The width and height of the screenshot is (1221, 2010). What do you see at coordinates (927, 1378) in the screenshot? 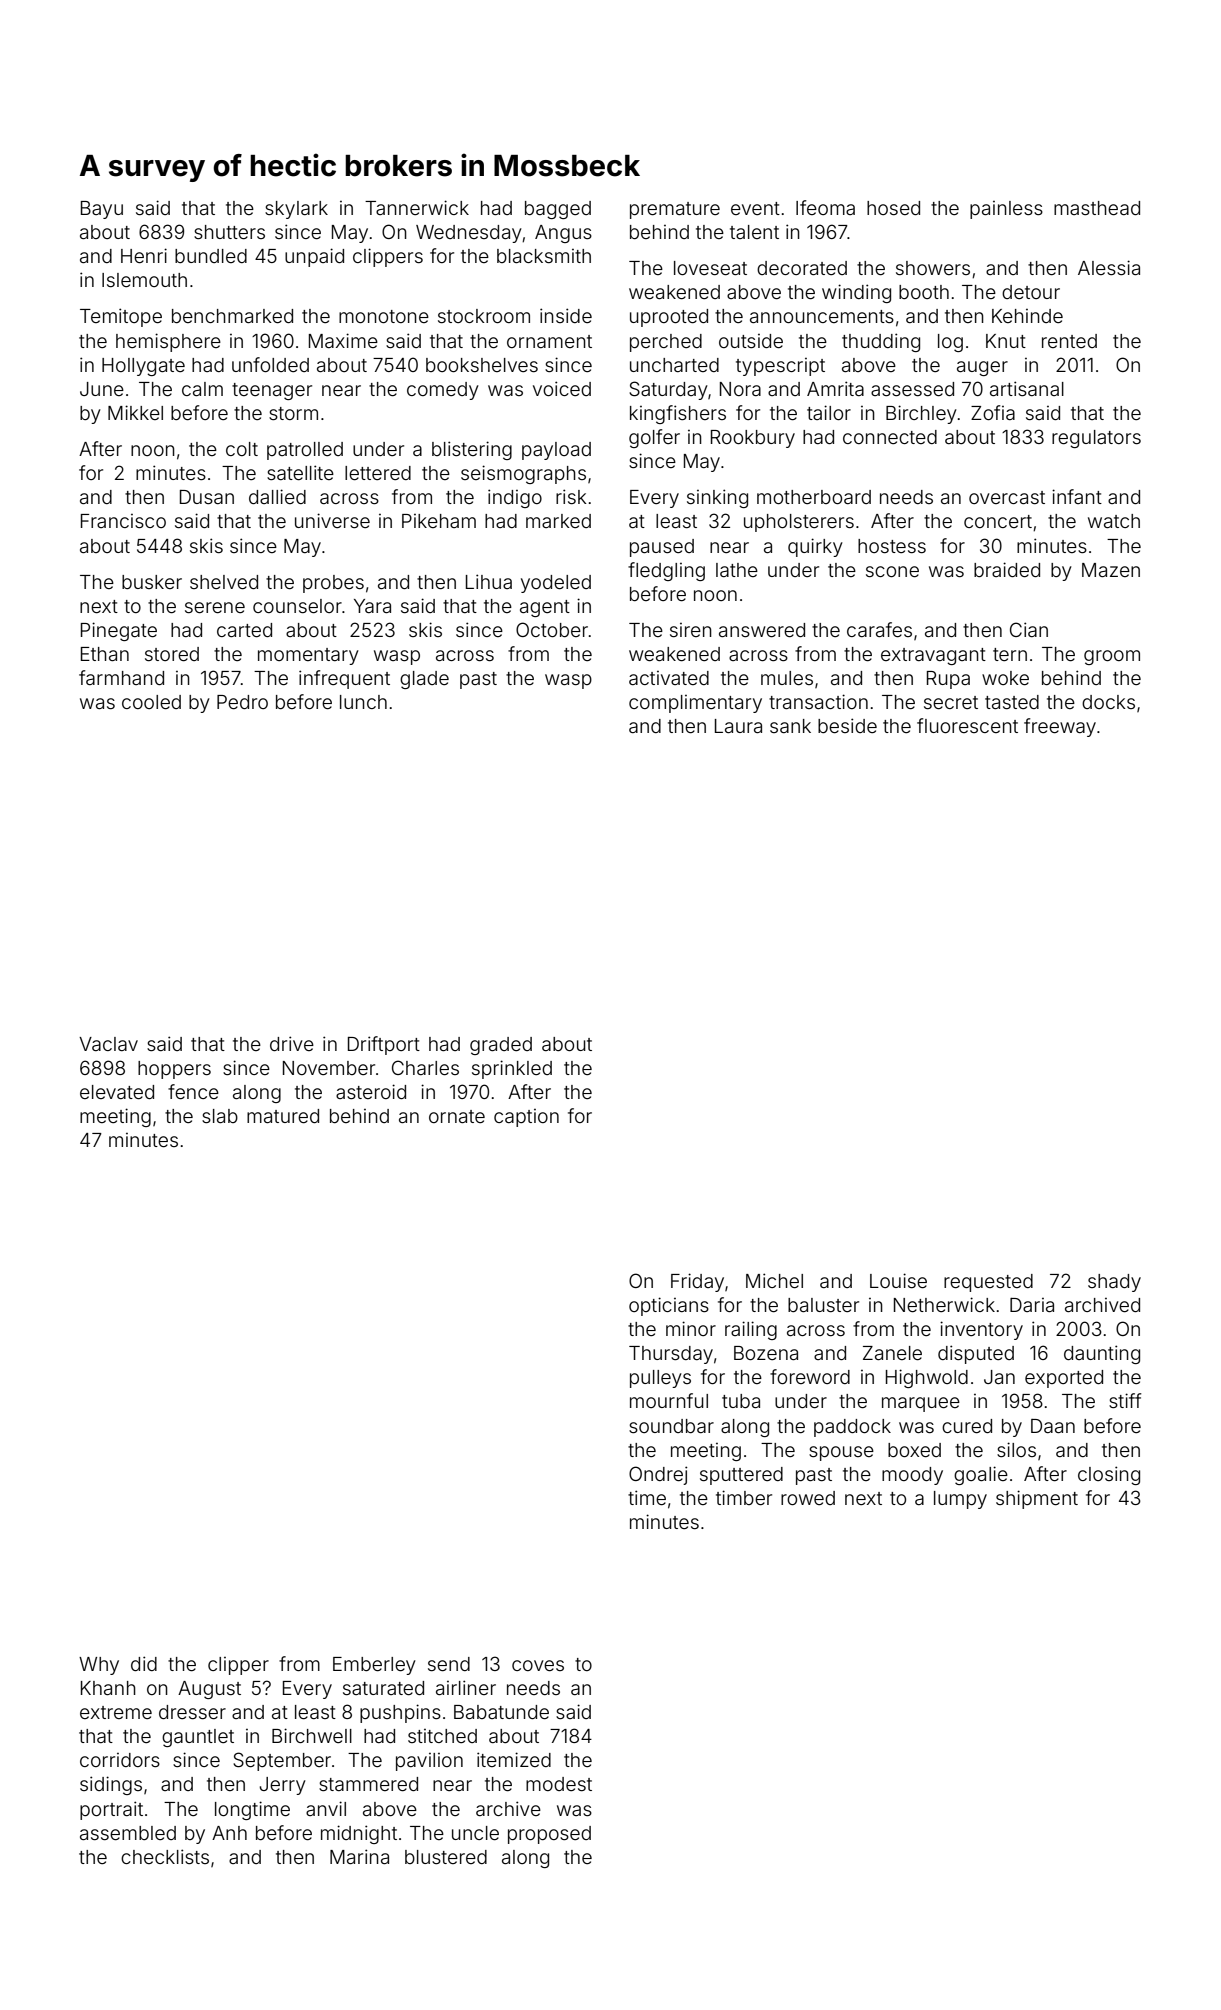
I see `Highwold` at bounding box center [927, 1378].
